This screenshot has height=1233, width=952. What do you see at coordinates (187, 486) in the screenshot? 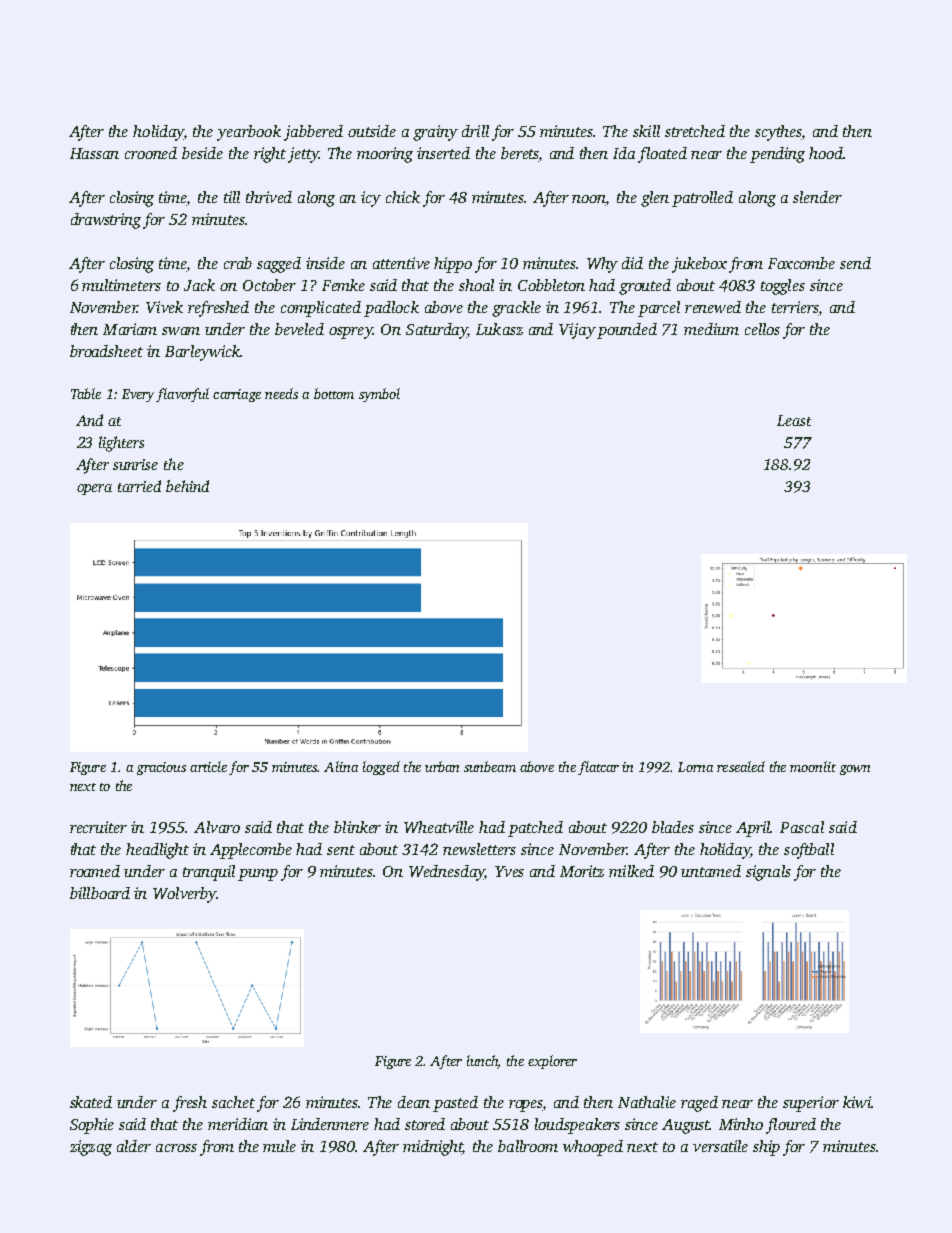
I see `behind` at bounding box center [187, 486].
